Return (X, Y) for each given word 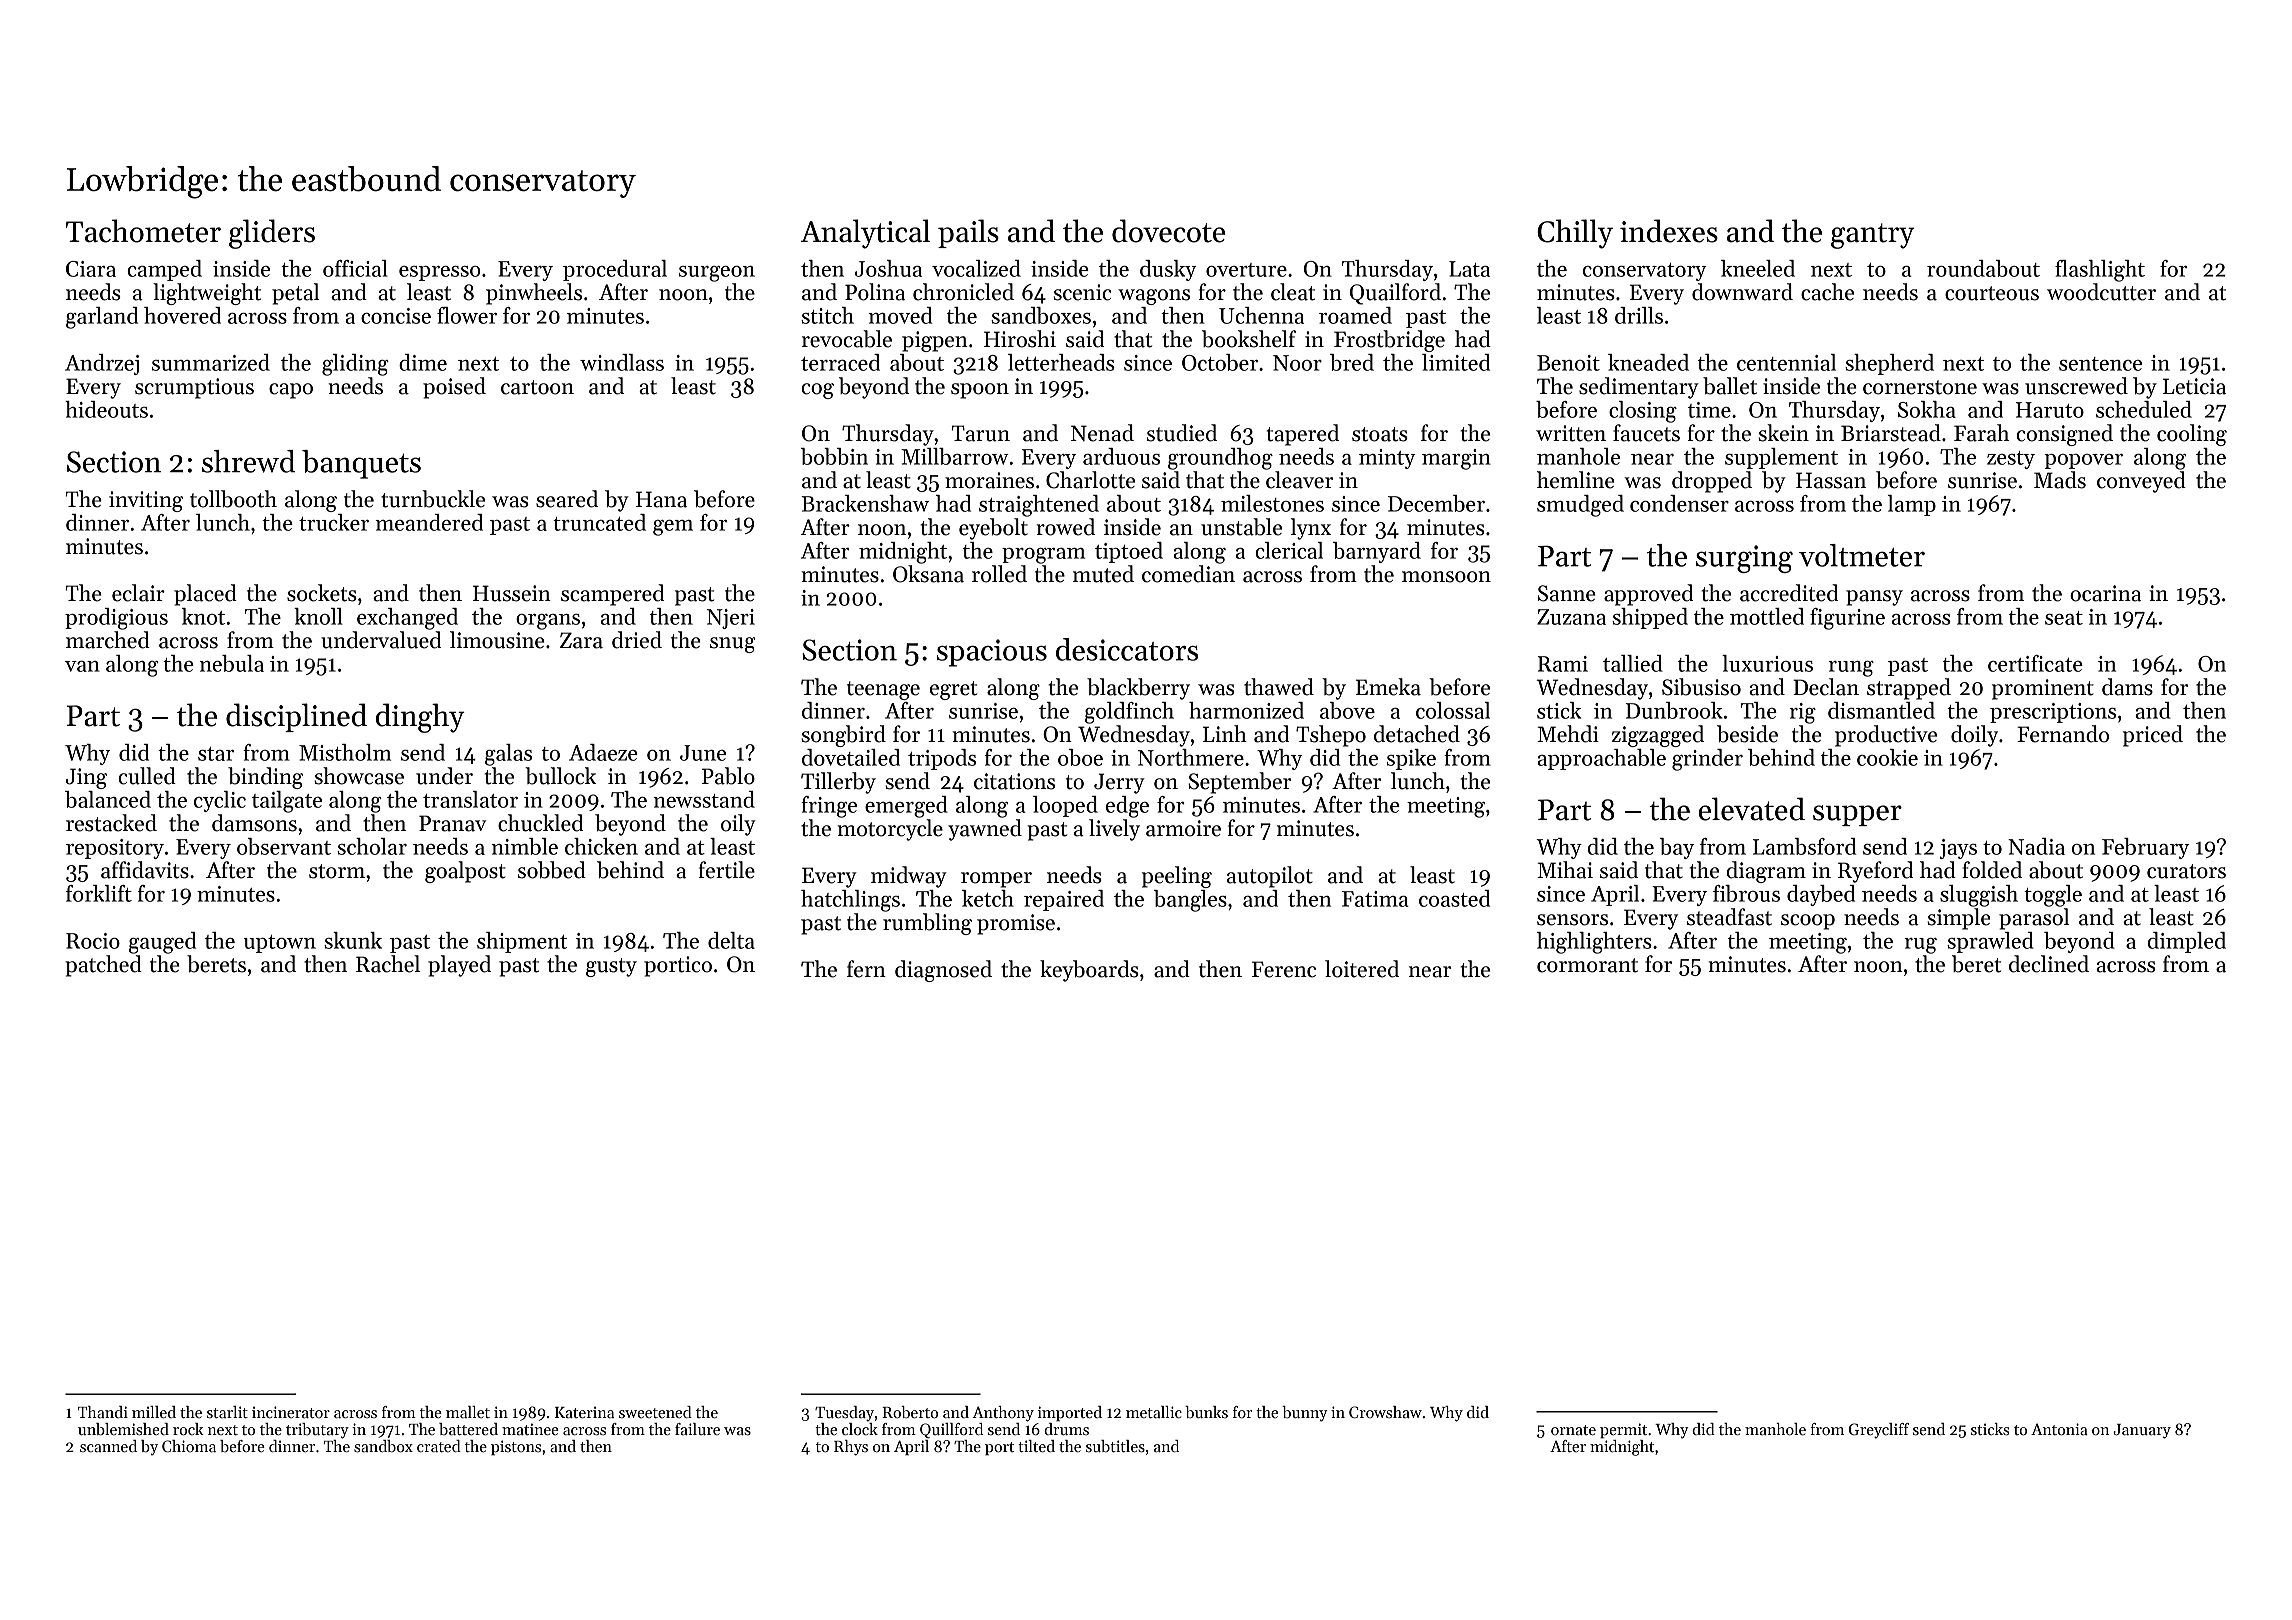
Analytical (865, 234)
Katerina (584, 1412)
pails (968, 233)
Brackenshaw (865, 503)
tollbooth (233, 499)
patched (103, 966)
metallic (1154, 1412)
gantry (1872, 236)
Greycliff (1879, 1431)
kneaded (1648, 362)
